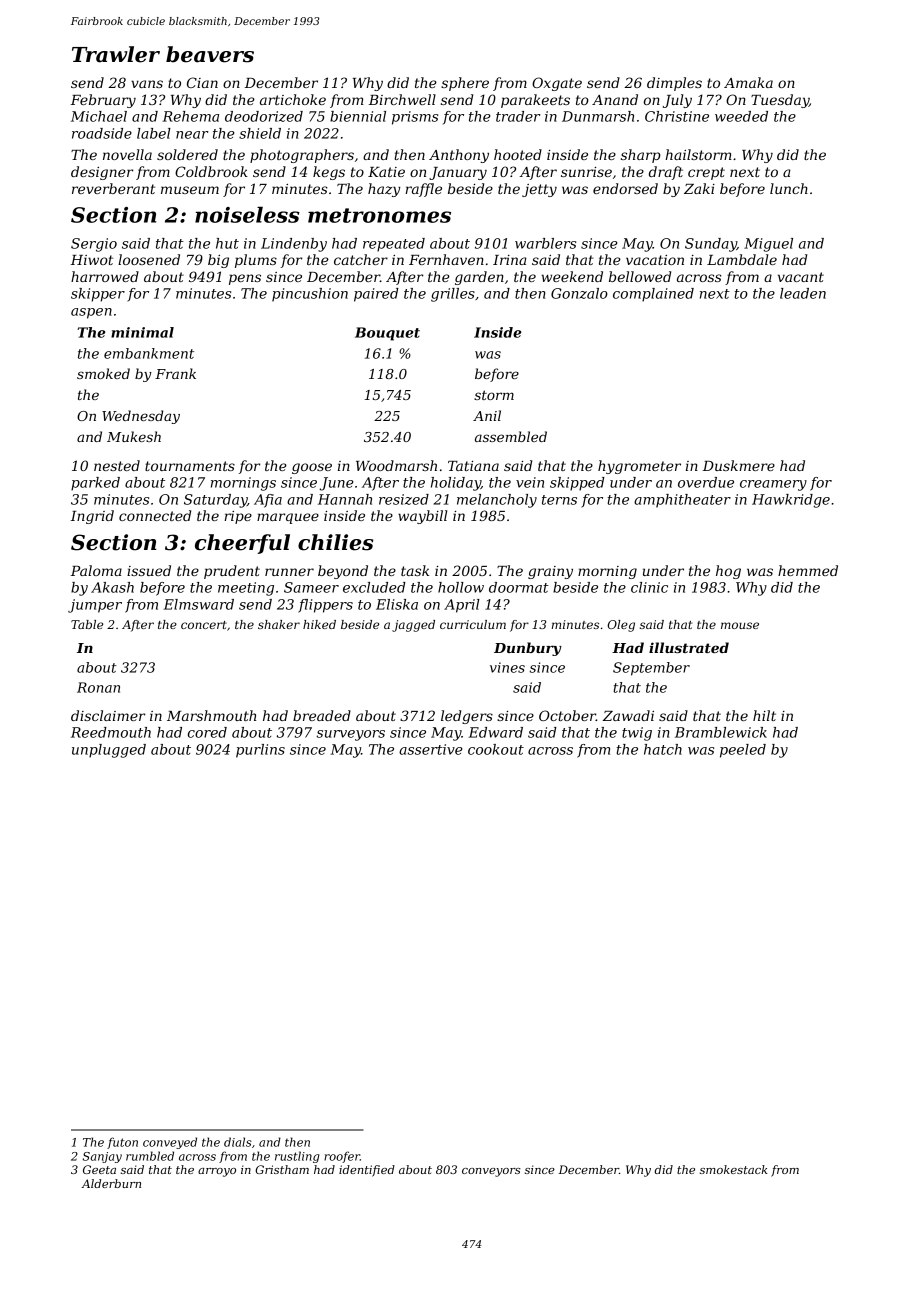 The width and height of the image is (924, 1308). Describe the element at coordinates (187, 154) in the image. I see `soldered` at that location.
